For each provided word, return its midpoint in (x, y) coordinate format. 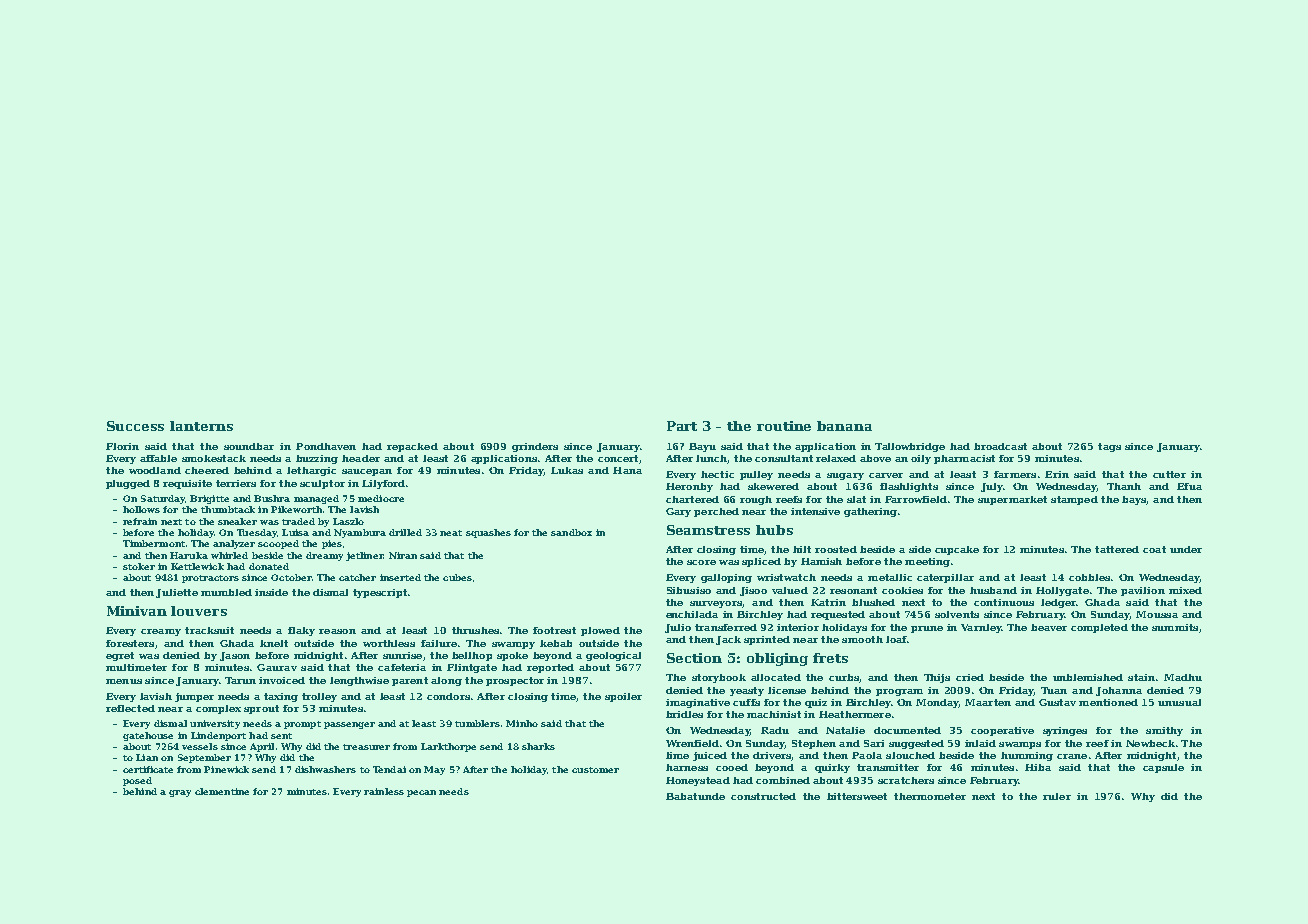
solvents (957, 614)
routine (784, 426)
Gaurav (277, 667)
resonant (853, 590)
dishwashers (325, 769)
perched (716, 512)
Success (135, 426)
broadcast (1000, 446)
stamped (1074, 500)
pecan (421, 793)
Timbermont (154, 543)
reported (550, 668)
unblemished (1088, 677)
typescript (380, 593)
